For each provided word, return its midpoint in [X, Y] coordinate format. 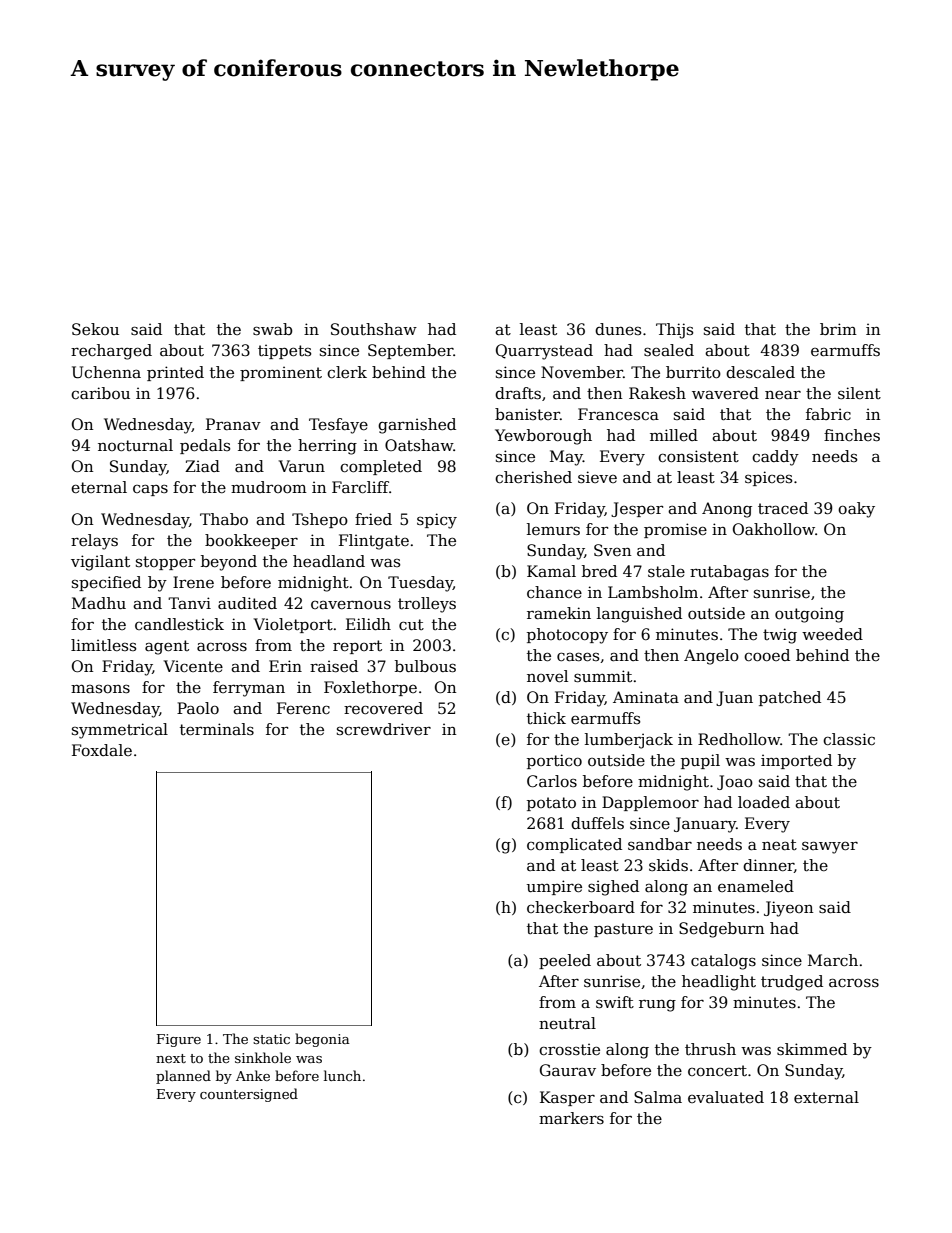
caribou [100, 393]
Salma [658, 1097]
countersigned [249, 1095]
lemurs [553, 529]
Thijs [675, 331]
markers [571, 1118]
